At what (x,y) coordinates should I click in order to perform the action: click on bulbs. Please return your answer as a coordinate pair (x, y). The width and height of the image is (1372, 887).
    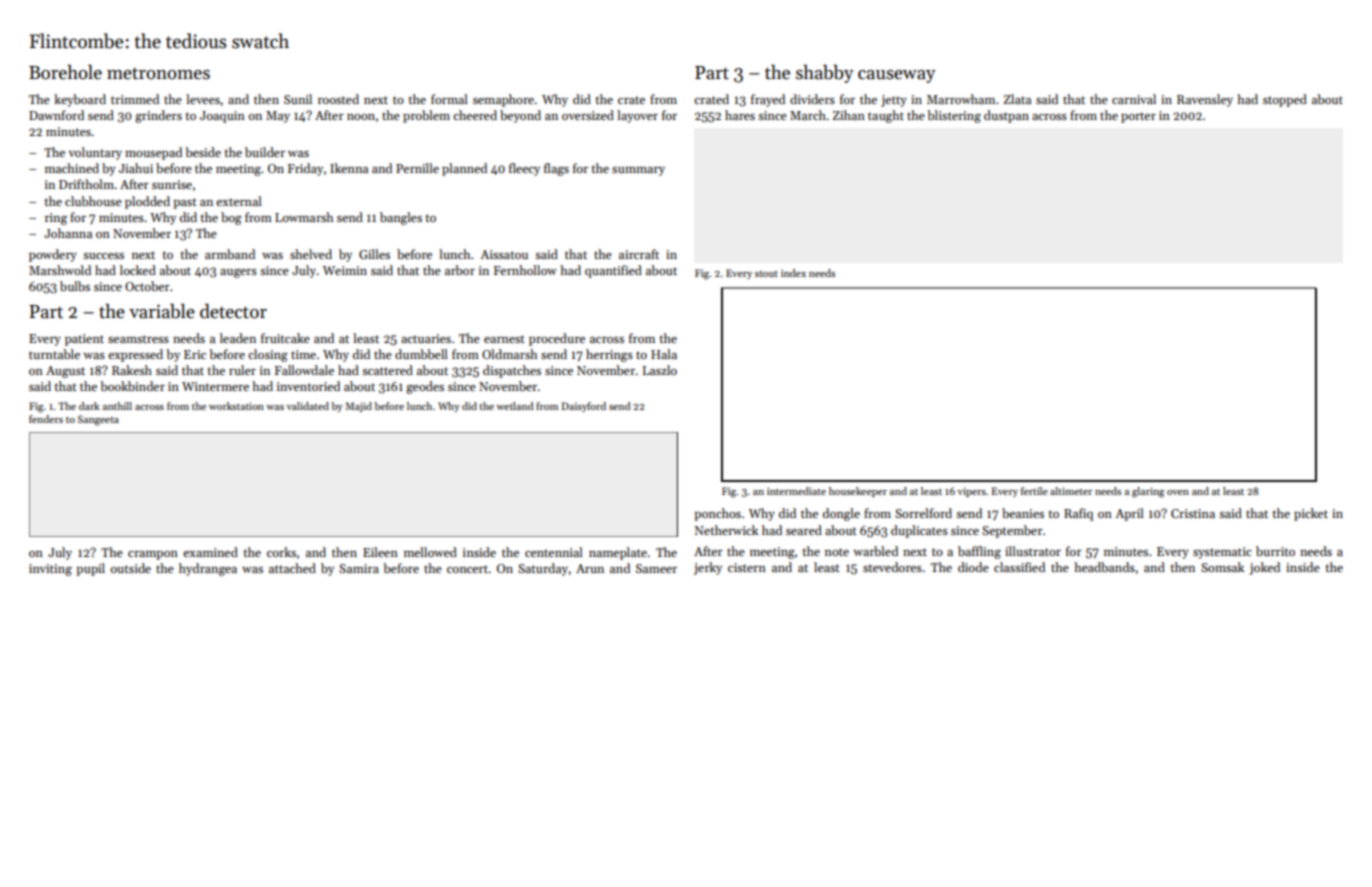
    Looking at the image, I should click on (75, 286).
